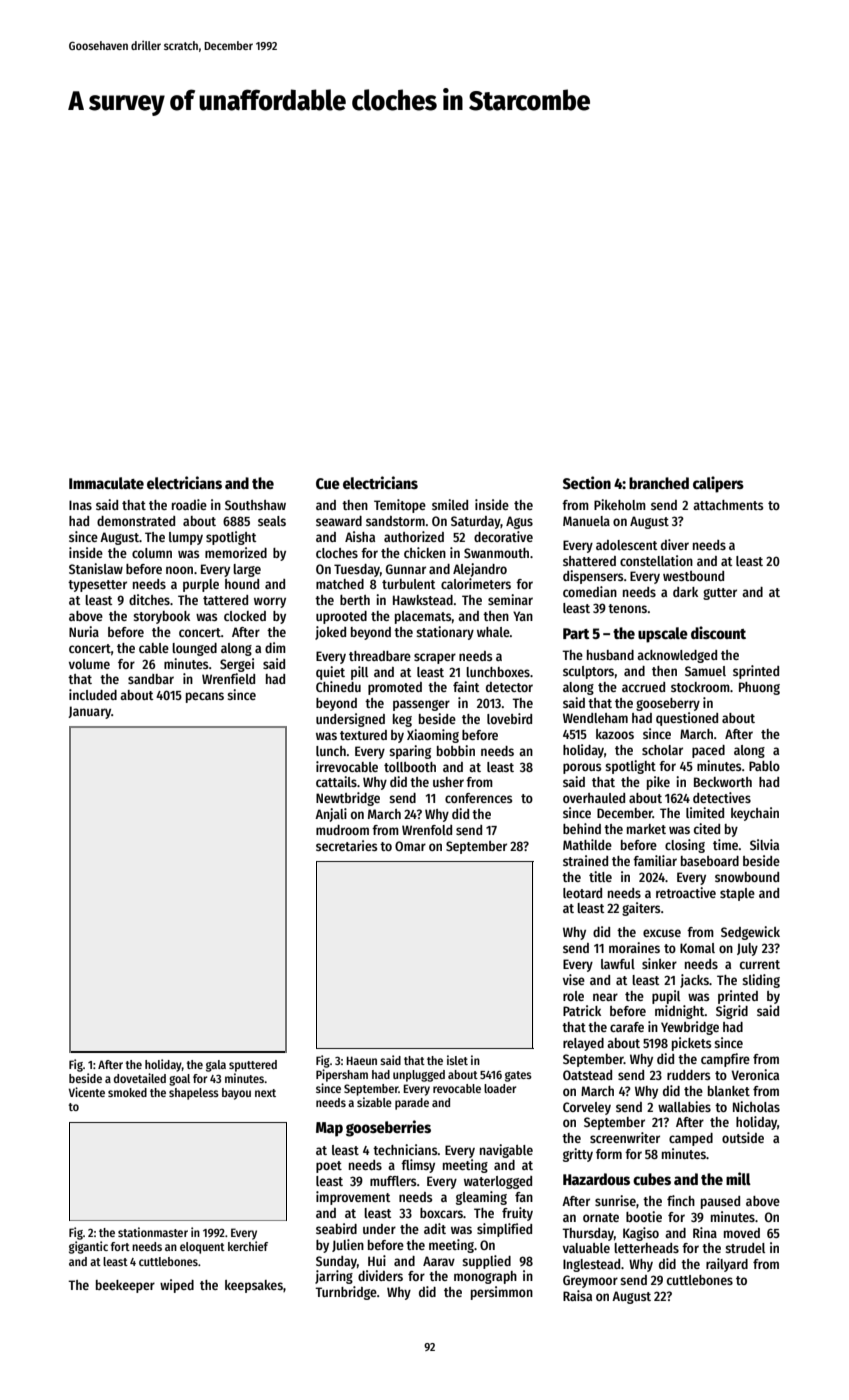 The image size is (849, 1400). What do you see at coordinates (248, 1246) in the screenshot?
I see `kerchief` at bounding box center [248, 1246].
